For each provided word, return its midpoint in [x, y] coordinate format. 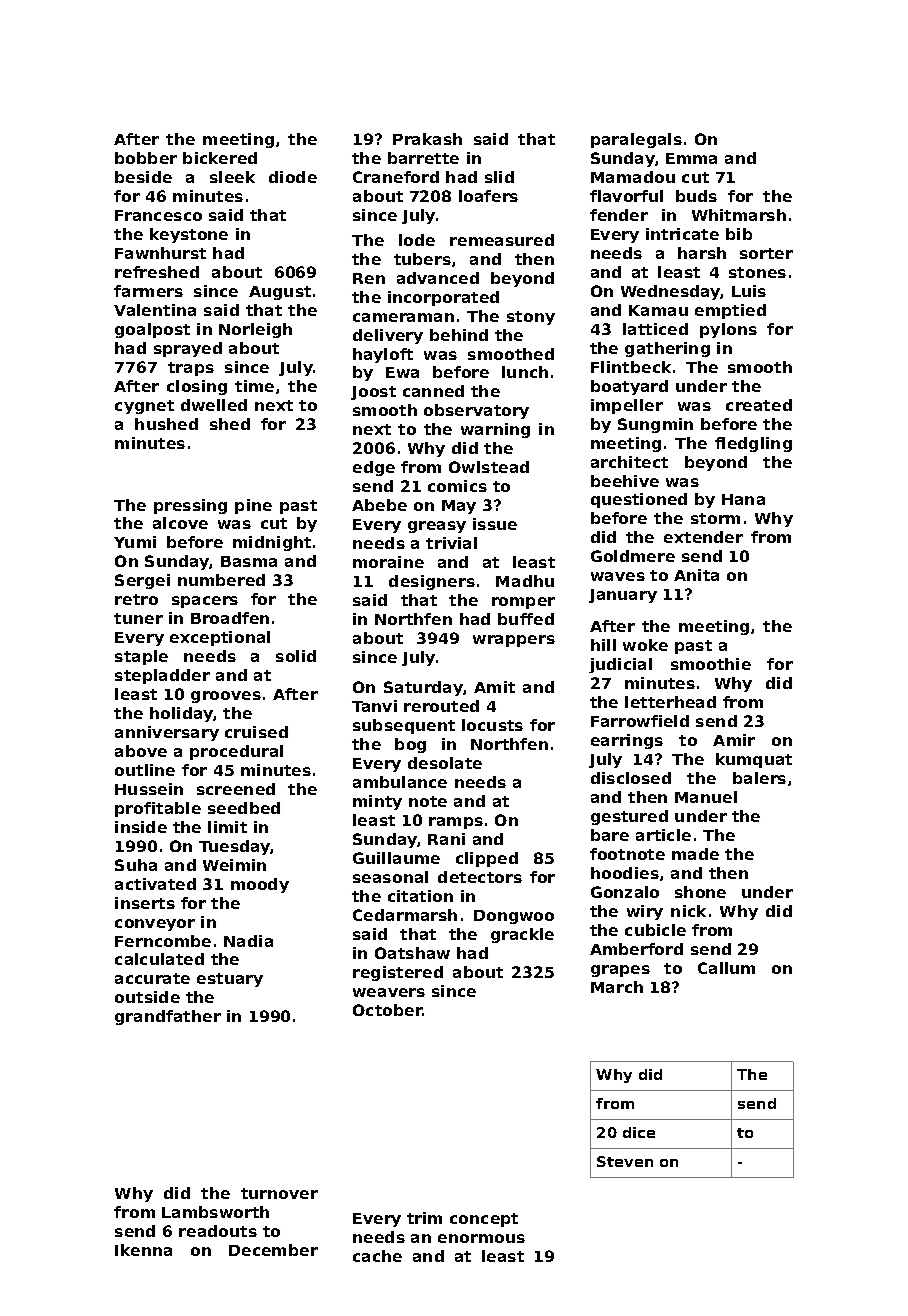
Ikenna [143, 1250]
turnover [279, 1193]
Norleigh [255, 330]
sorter [766, 253]
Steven [625, 1161]
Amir [734, 740]
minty [377, 802]
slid [499, 177]
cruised [256, 732]
